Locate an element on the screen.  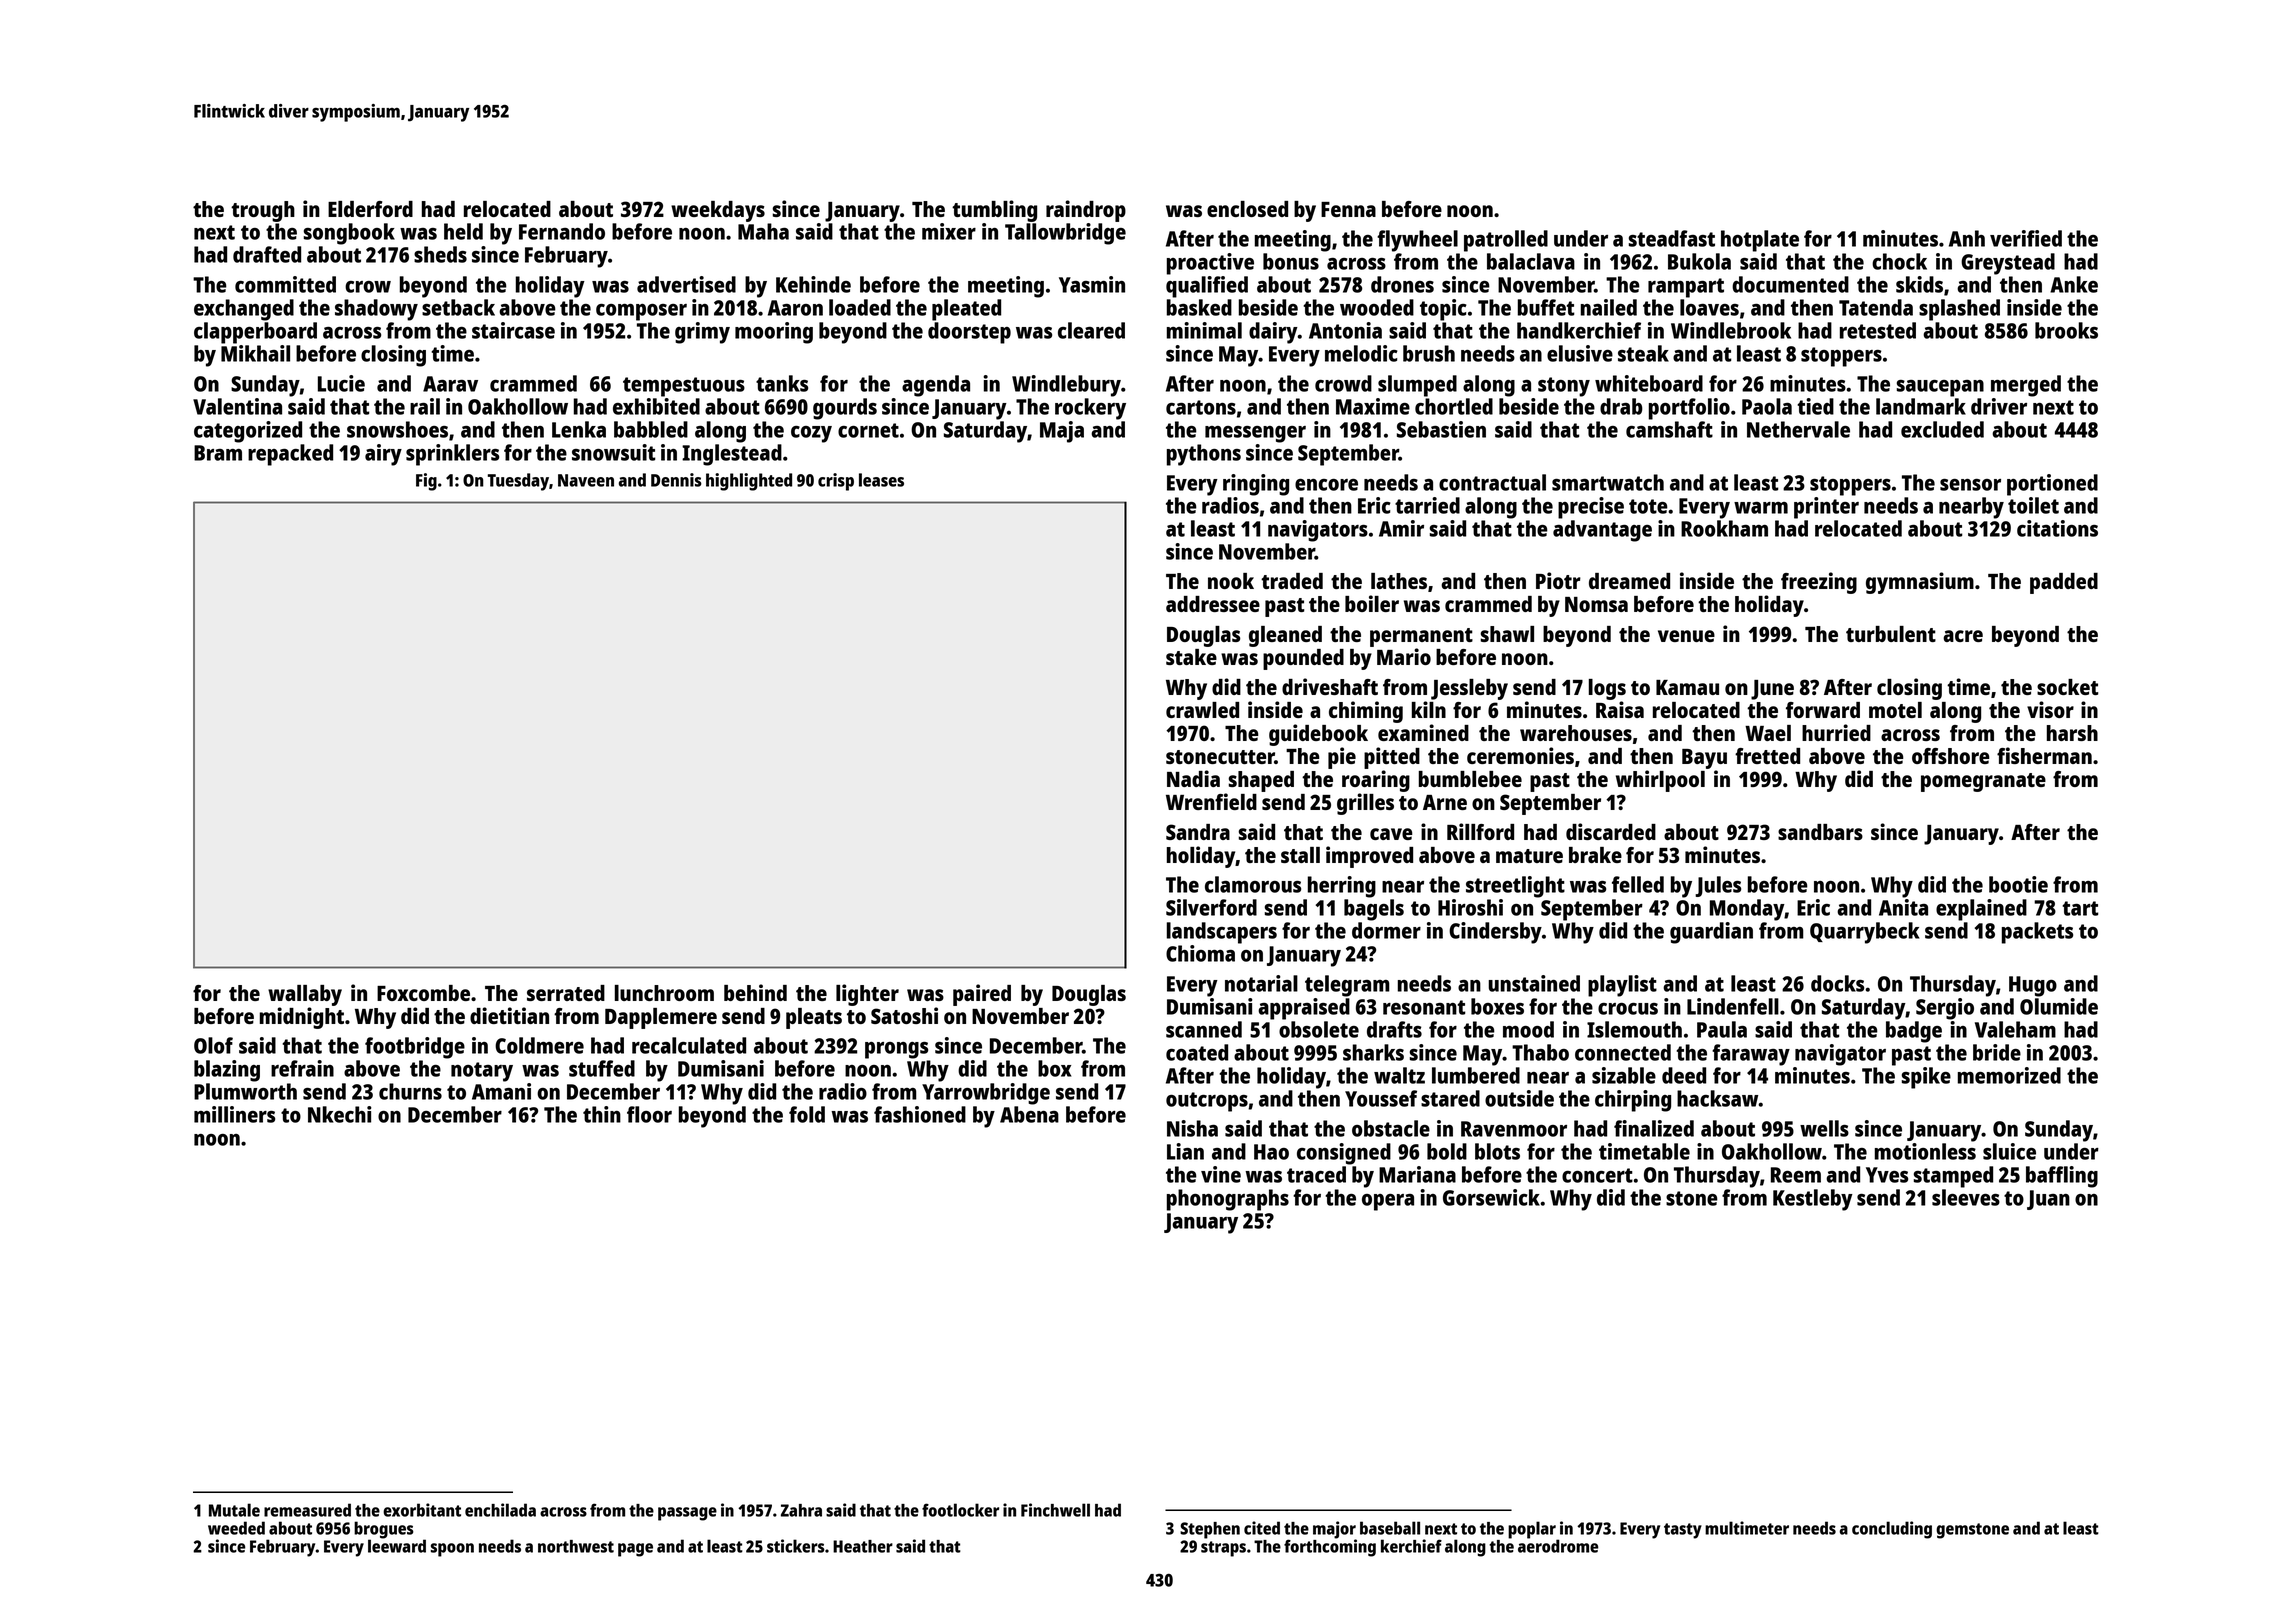
weeded is located at coordinates (236, 1528).
